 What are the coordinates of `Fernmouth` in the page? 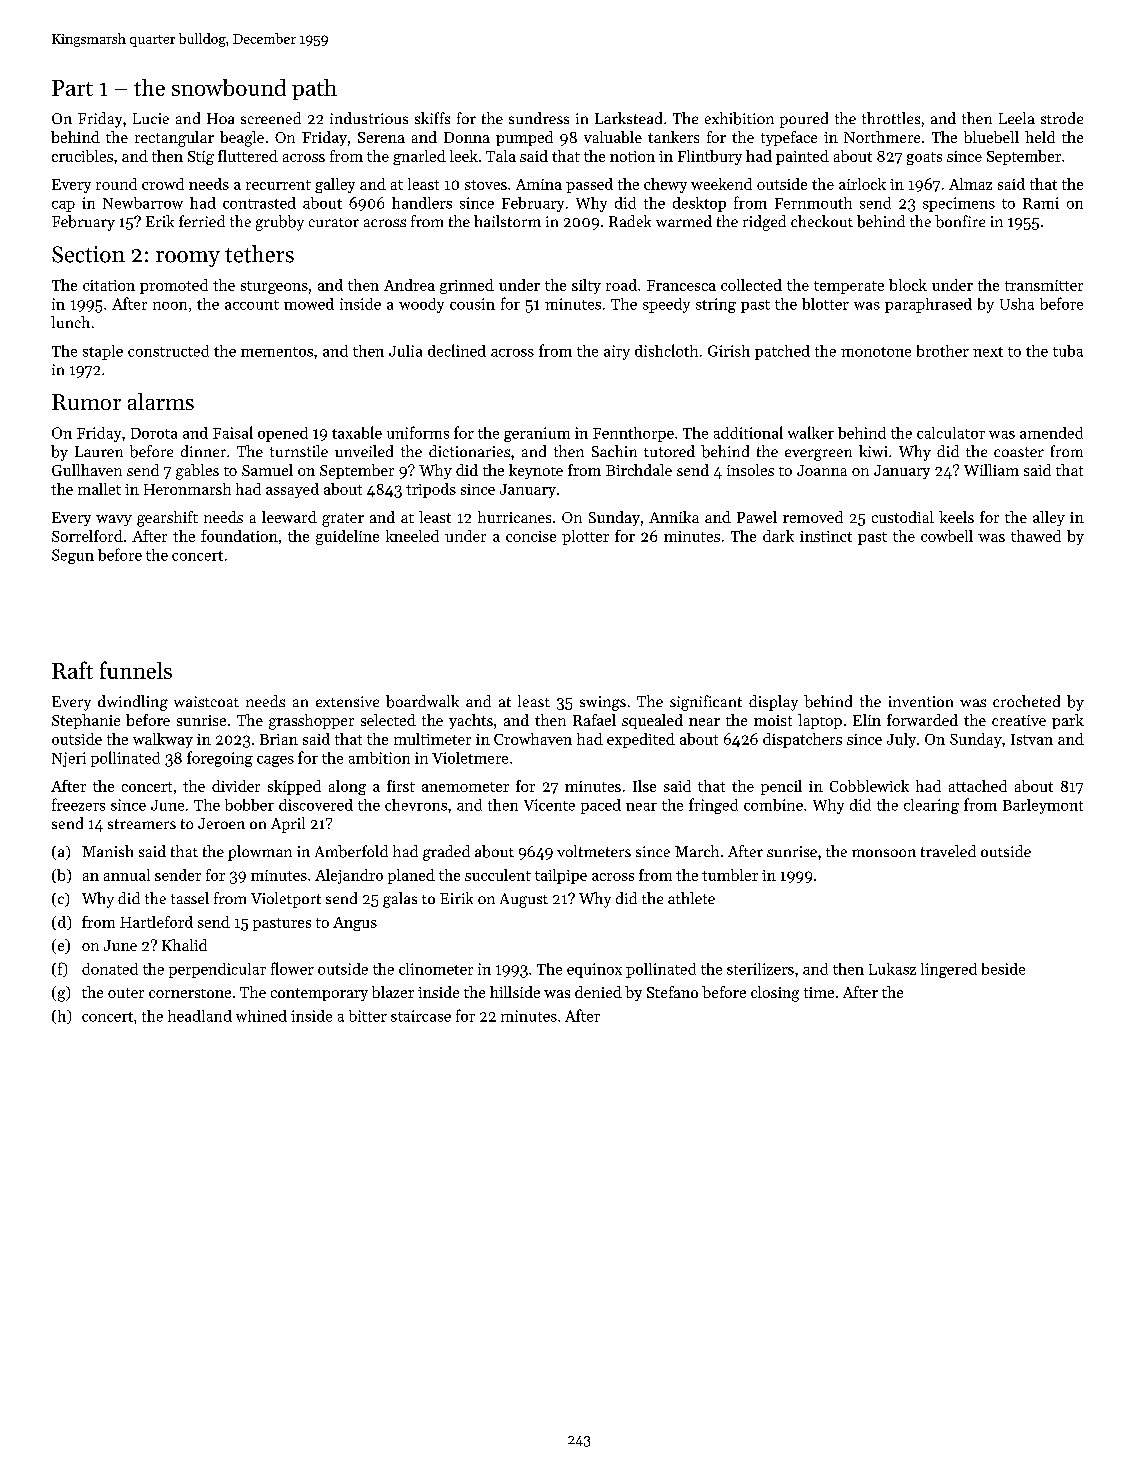 It's located at (813, 203).
